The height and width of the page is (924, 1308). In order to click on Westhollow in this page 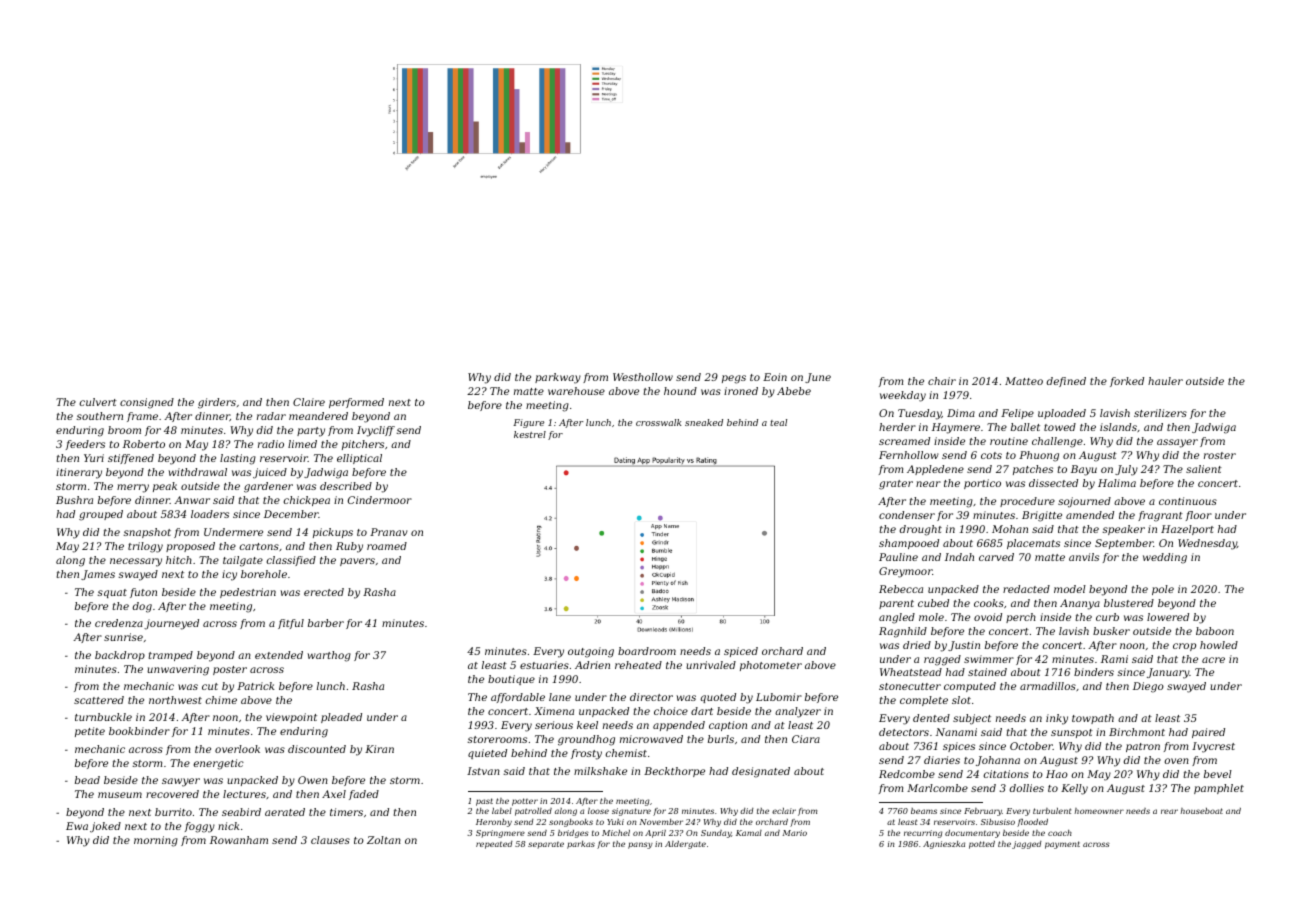, I will do `click(643, 377)`.
